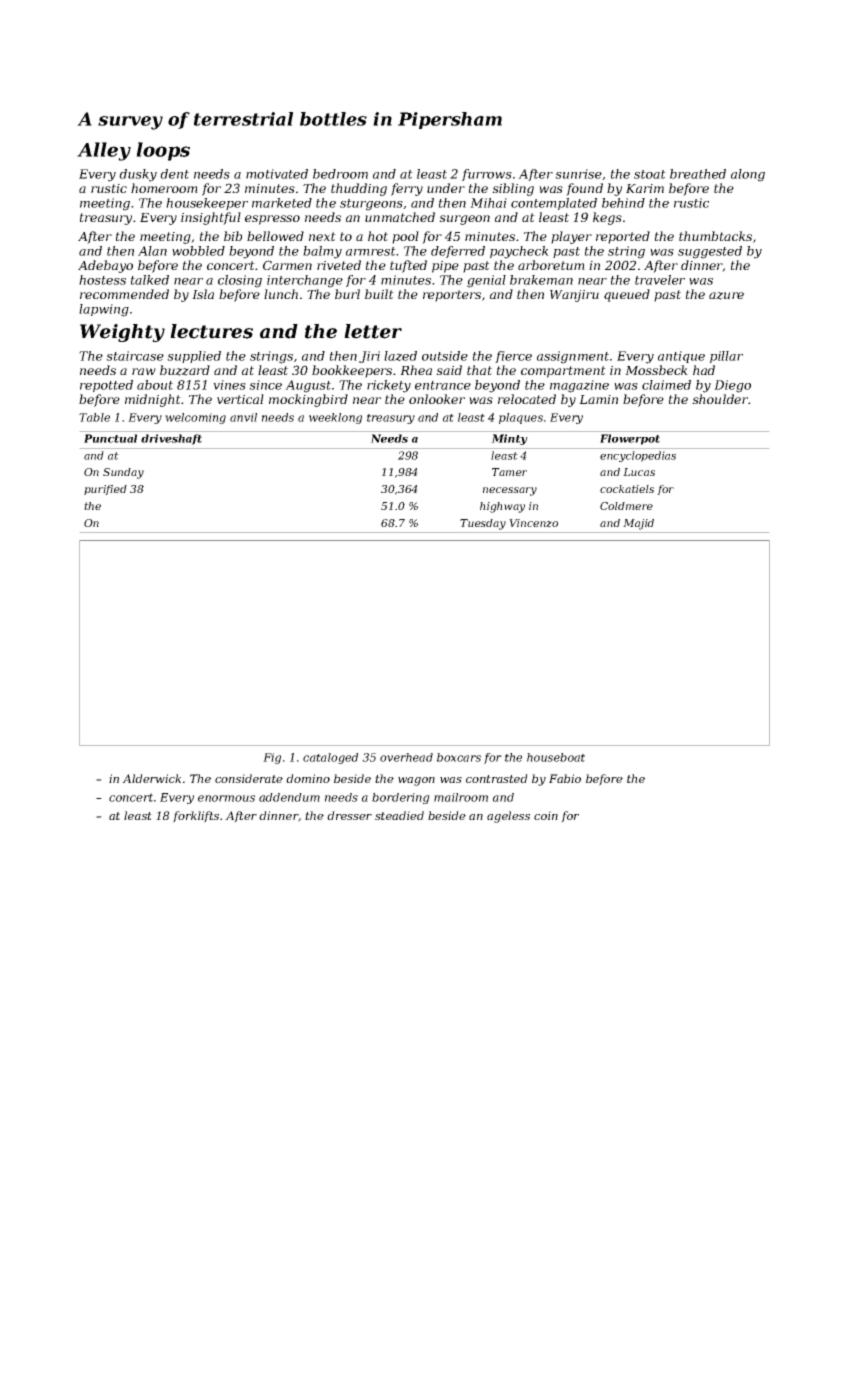 Image resolution: width=849 pixels, height=1400 pixels. Describe the element at coordinates (715, 236) in the screenshot. I see `thumbtacks` at that location.
